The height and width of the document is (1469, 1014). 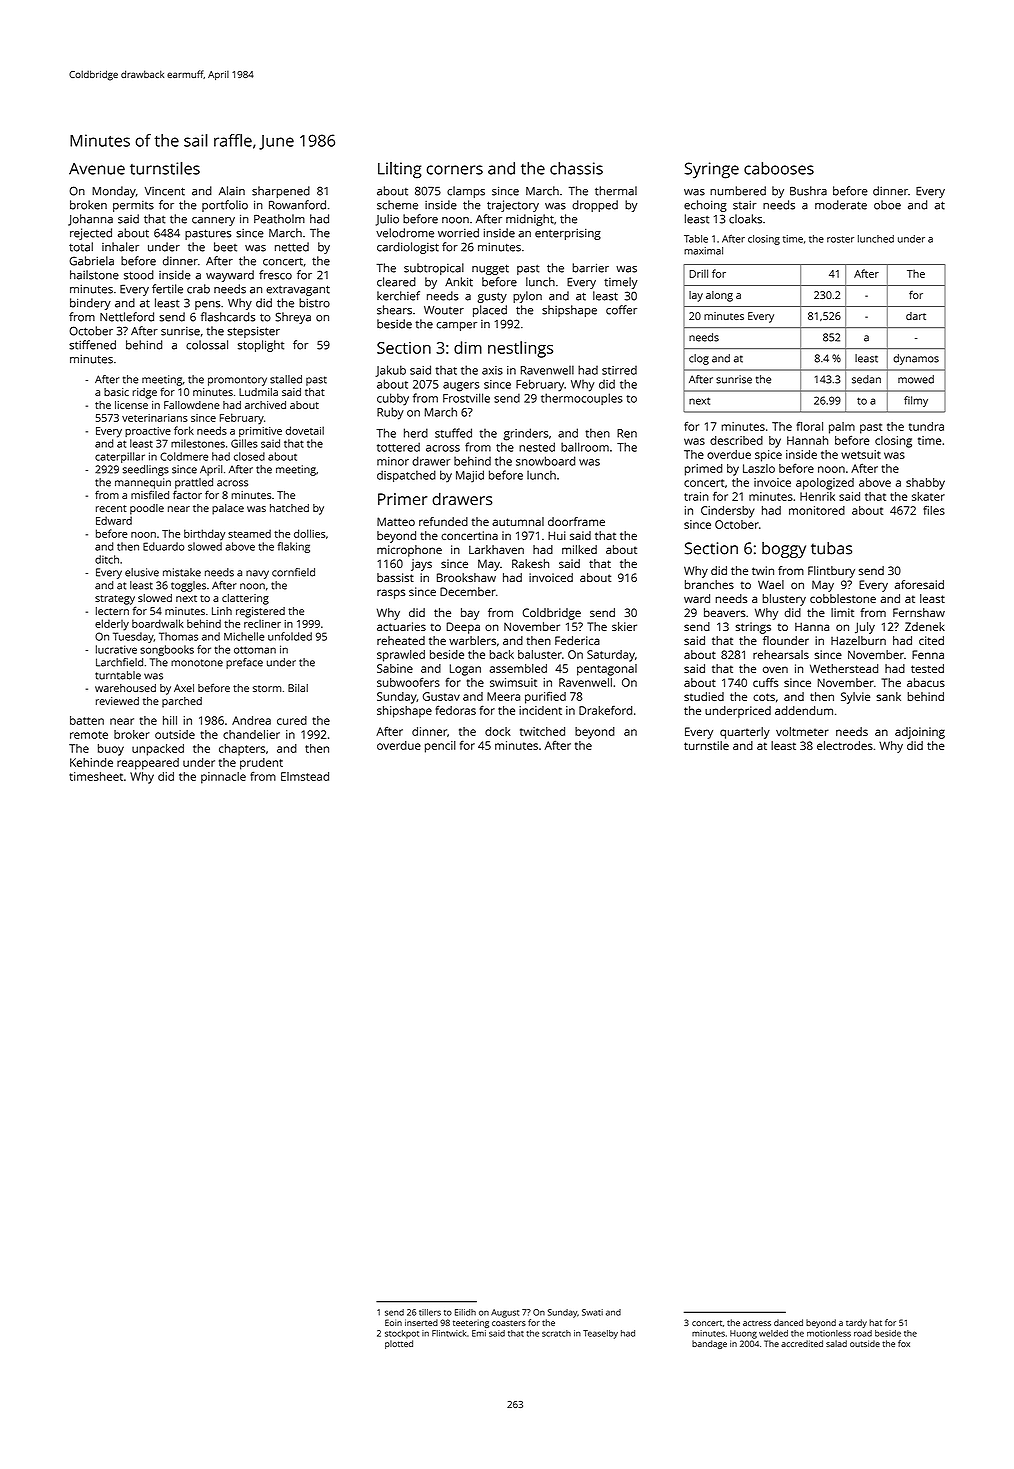 I want to click on enterprising, so click(x=568, y=234).
